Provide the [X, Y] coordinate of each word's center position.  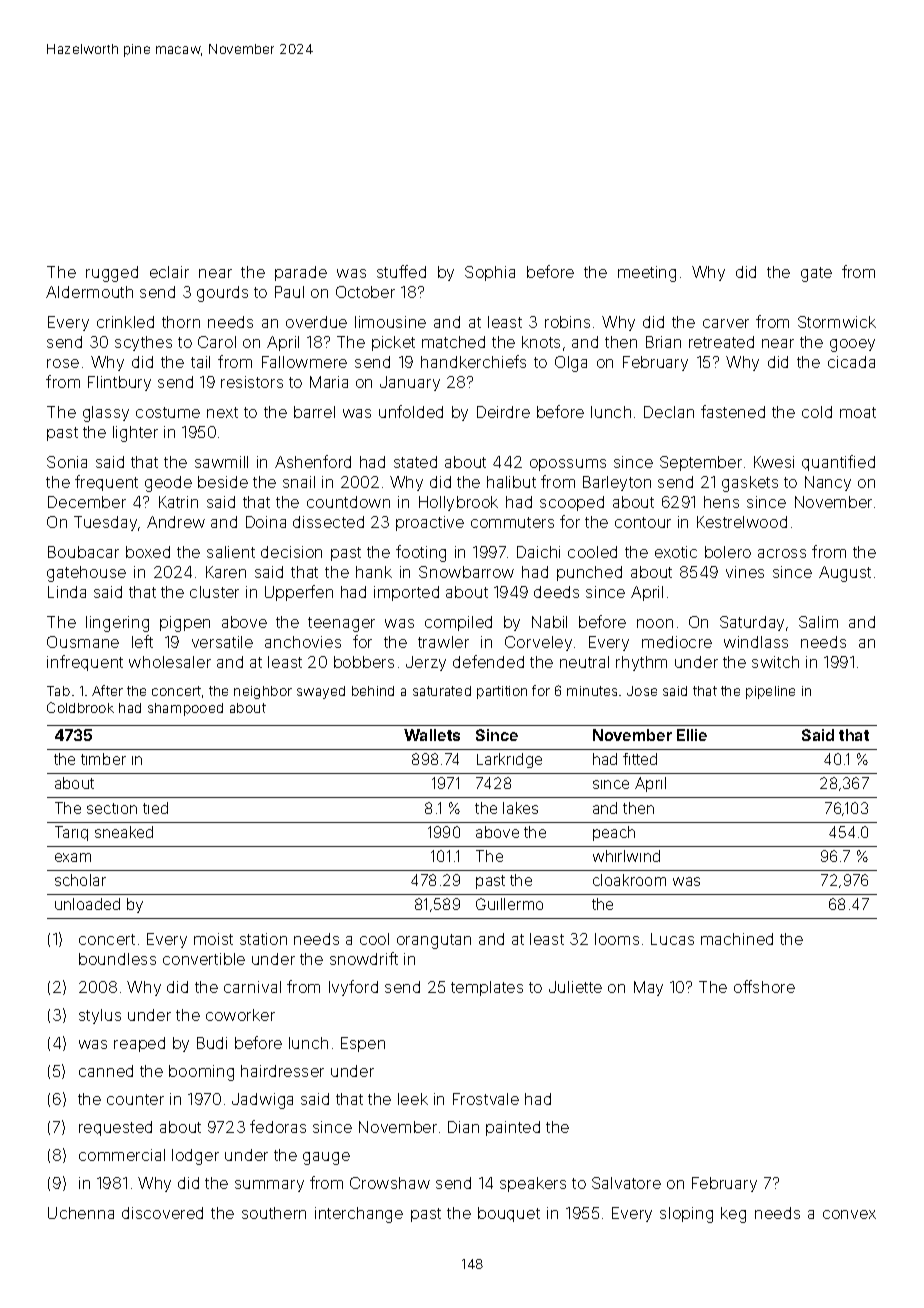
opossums [568, 465]
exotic [676, 552]
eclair [169, 272]
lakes [520, 808]
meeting [647, 274]
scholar [80, 880]
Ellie [692, 735]
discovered [162, 1213]
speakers [533, 1184]
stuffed [401, 271]
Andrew [176, 522]
